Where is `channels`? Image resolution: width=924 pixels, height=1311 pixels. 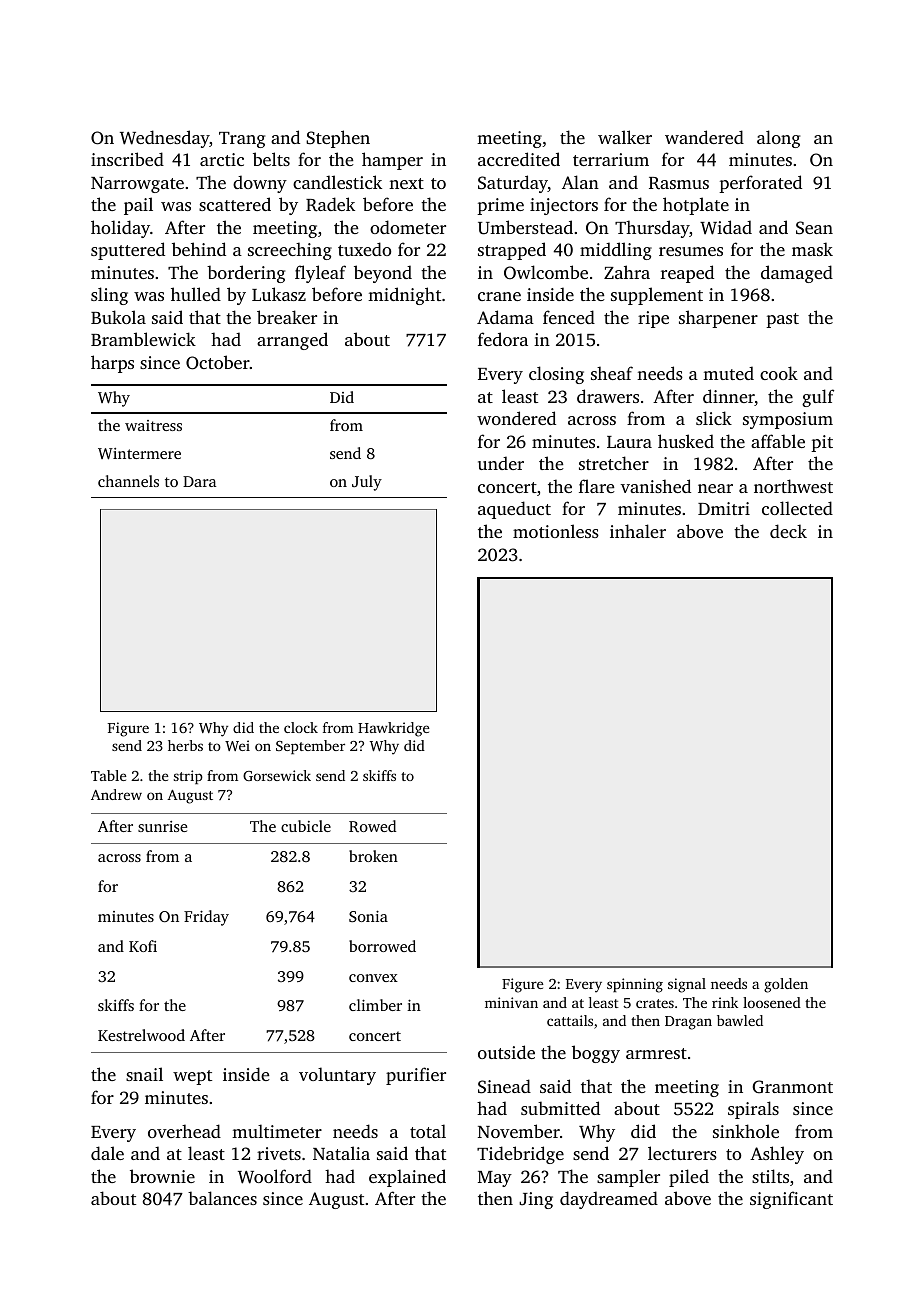 channels is located at coordinates (128, 481).
